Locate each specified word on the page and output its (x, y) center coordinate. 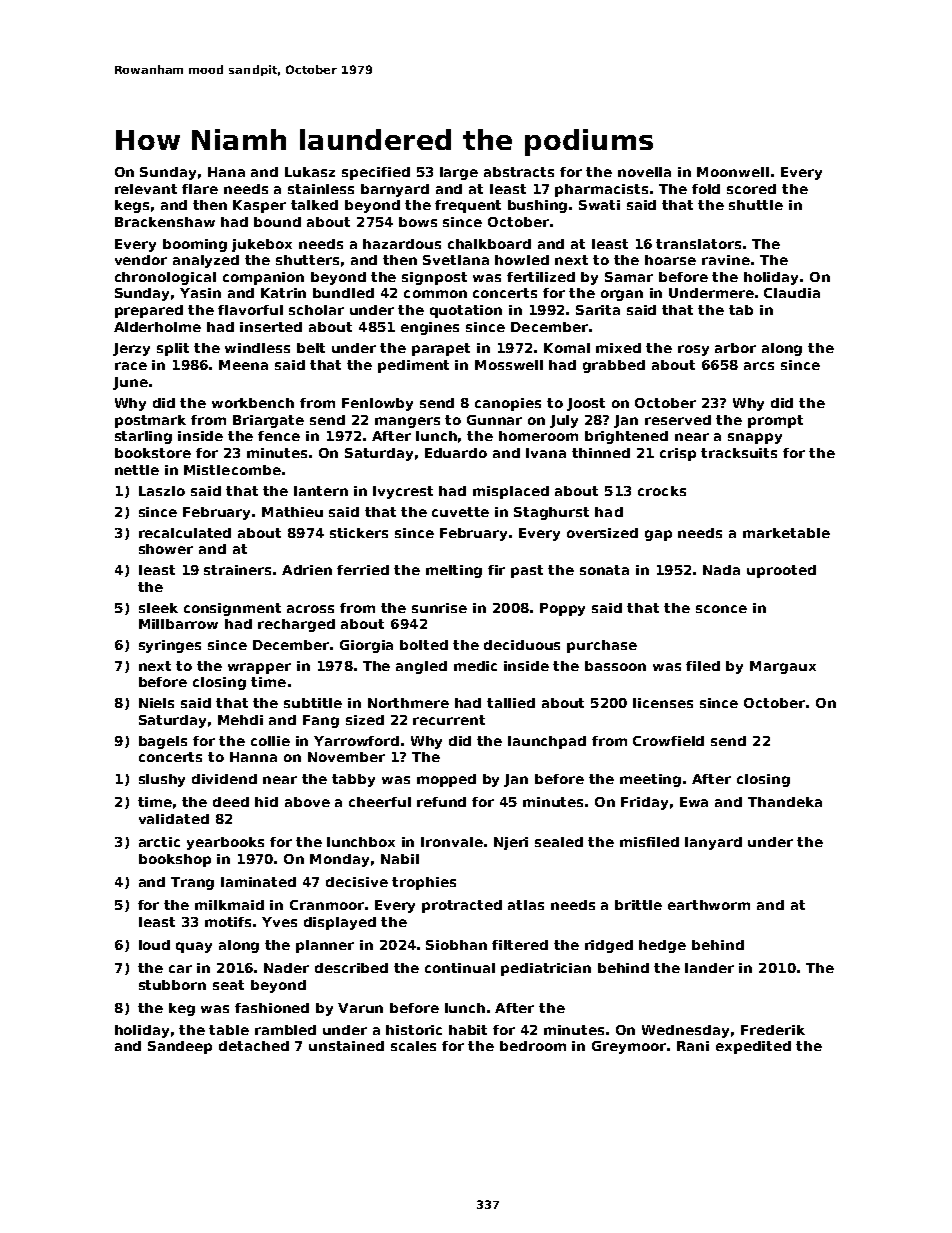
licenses (663, 703)
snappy (755, 438)
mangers (407, 422)
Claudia (792, 293)
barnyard (395, 190)
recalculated (185, 533)
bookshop (175, 860)
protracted (462, 906)
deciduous (522, 645)
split (173, 349)
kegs (132, 206)
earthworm (709, 905)
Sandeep (180, 1047)
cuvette (460, 512)
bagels (163, 742)
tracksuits (739, 453)
